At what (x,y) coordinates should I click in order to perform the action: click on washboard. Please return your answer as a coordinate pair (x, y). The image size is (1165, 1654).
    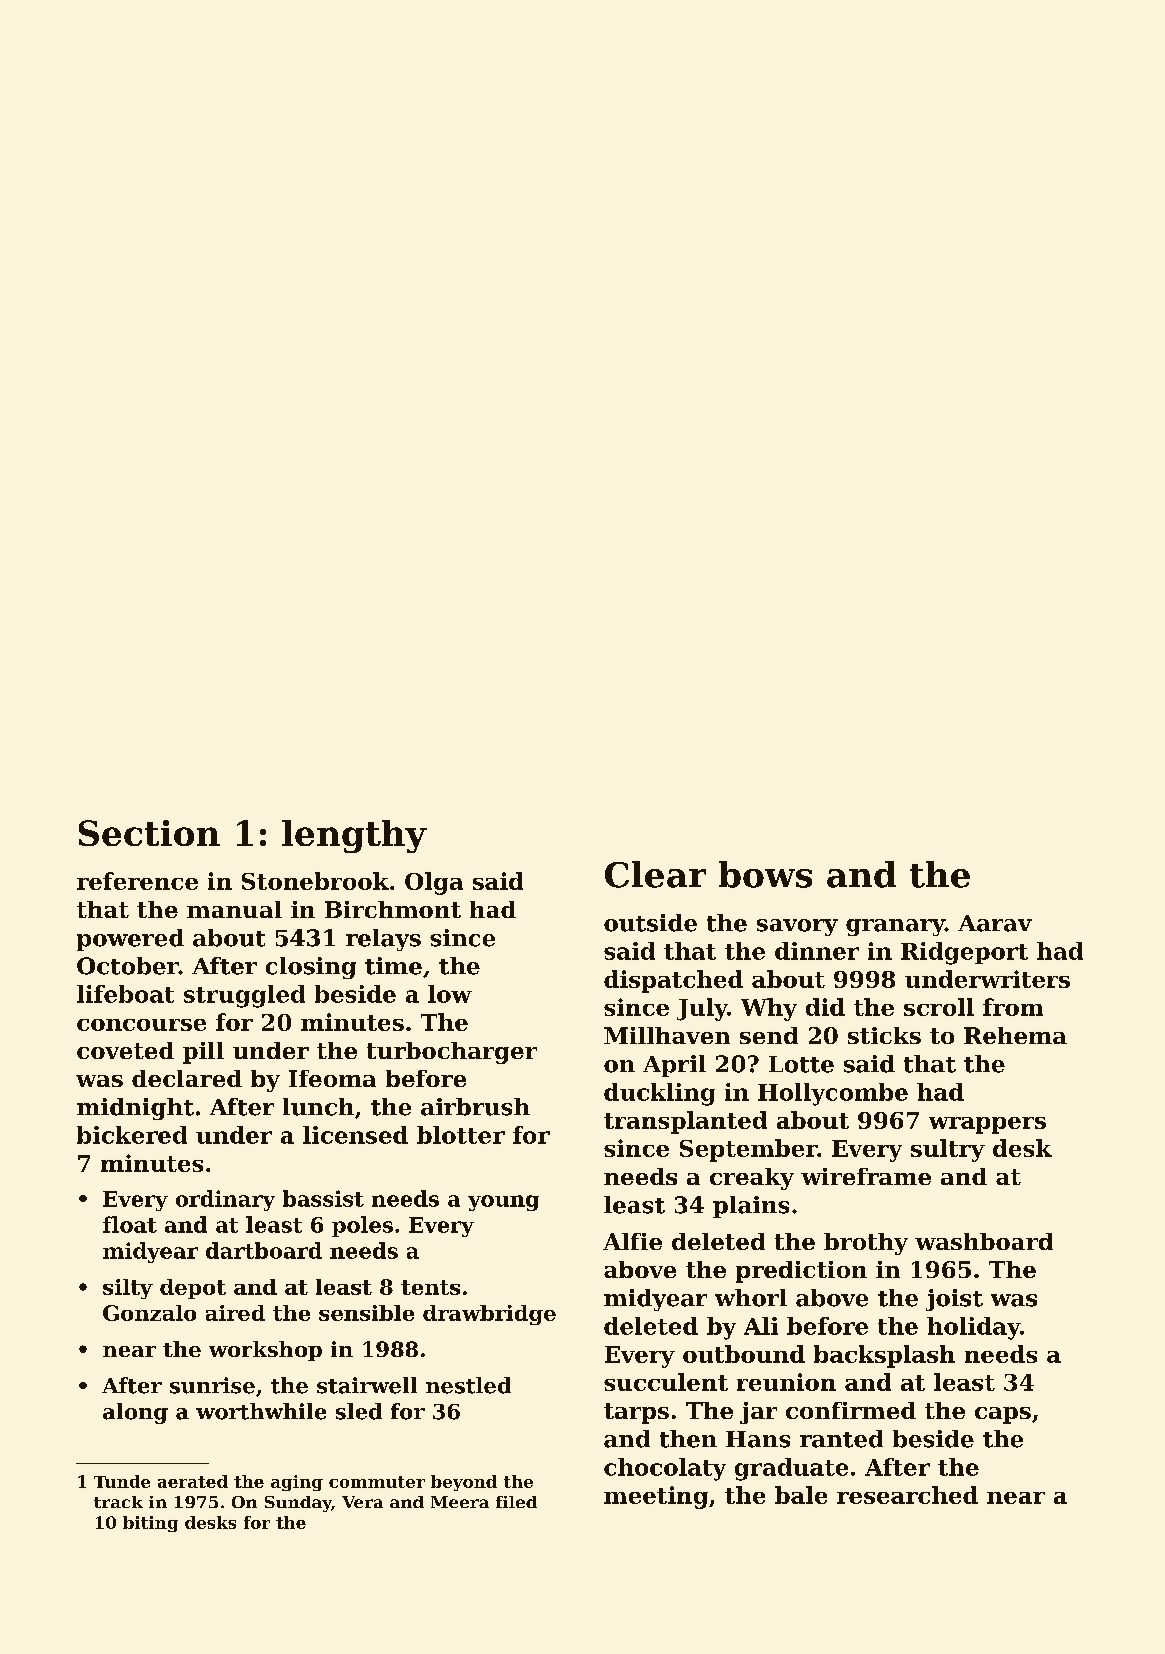
    Looking at the image, I should click on (984, 1241).
